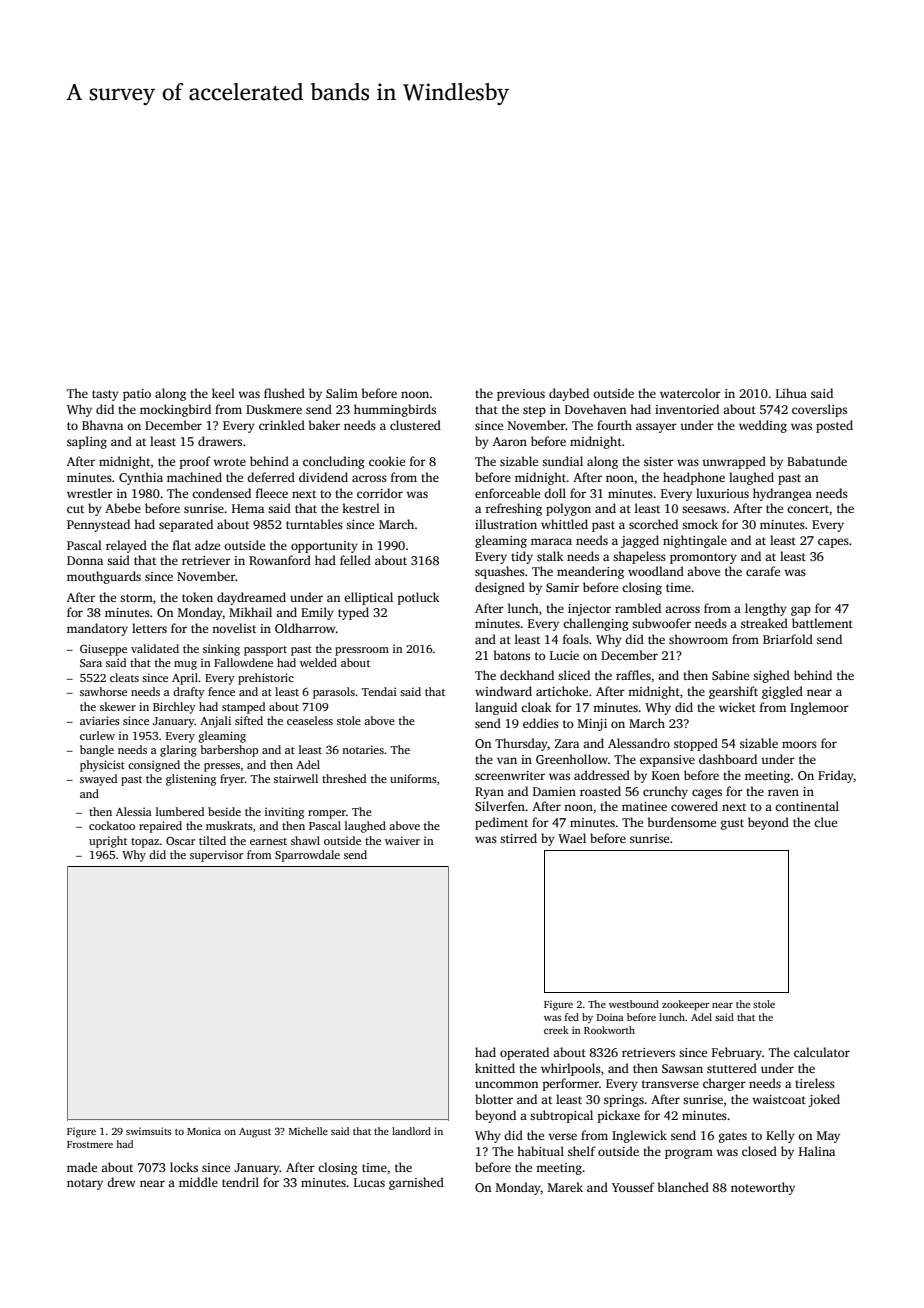 The height and width of the screenshot is (1308, 924). Describe the element at coordinates (771, 676) in the screenshot. I see `sighed` at that location.
